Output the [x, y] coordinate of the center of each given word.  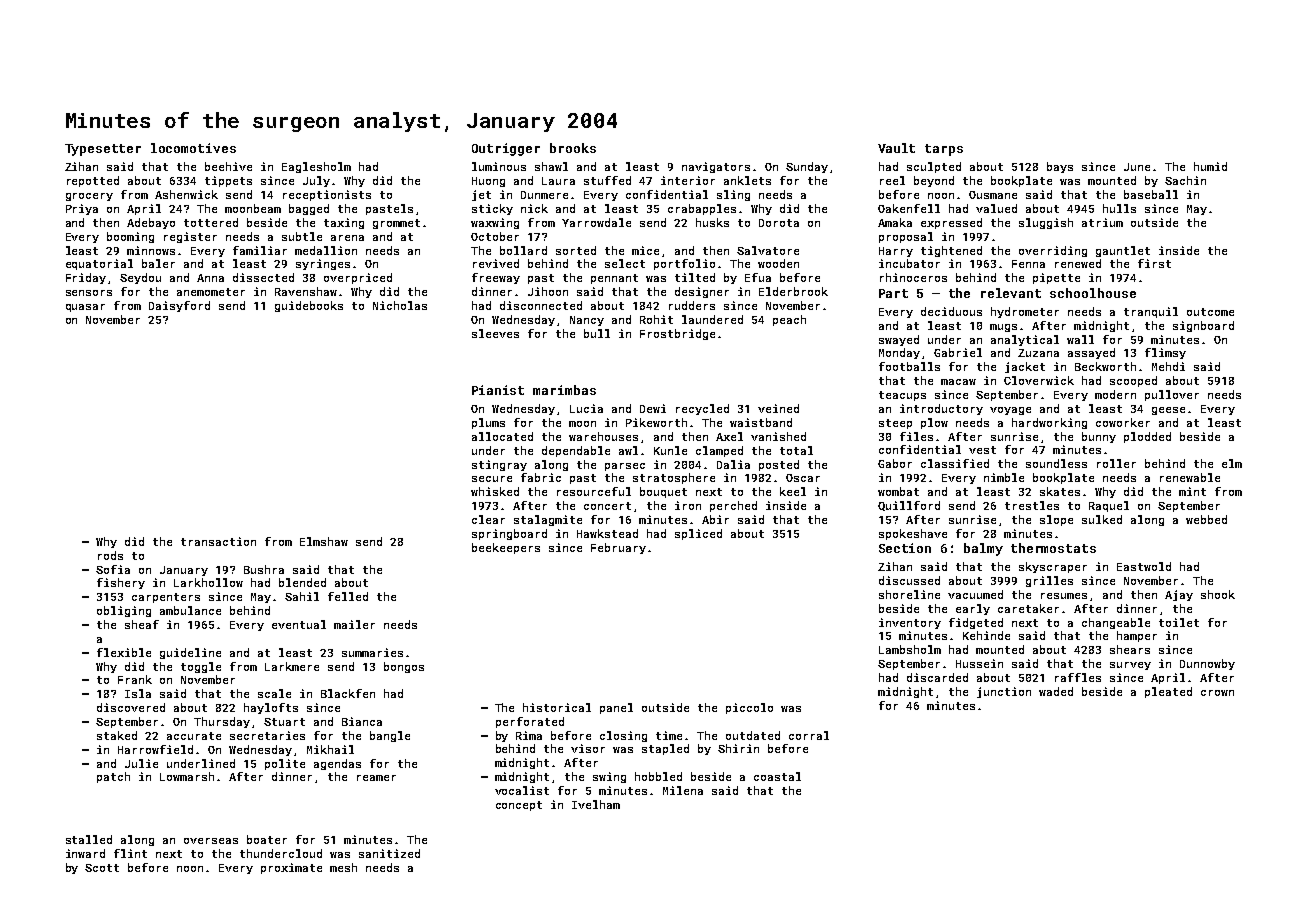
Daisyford [179, 306]
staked [117, 735]
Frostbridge [677, 334]
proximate [291, 868]
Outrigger [506, 149]
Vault [896, 148]
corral [809, 735]
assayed [1091, 353]
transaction [218, 541]
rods [110, 555]
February [618, 548]
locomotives [193, 148]
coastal [777, 776]
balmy [983, 549]
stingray [499, 465]
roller [1116, 463]
